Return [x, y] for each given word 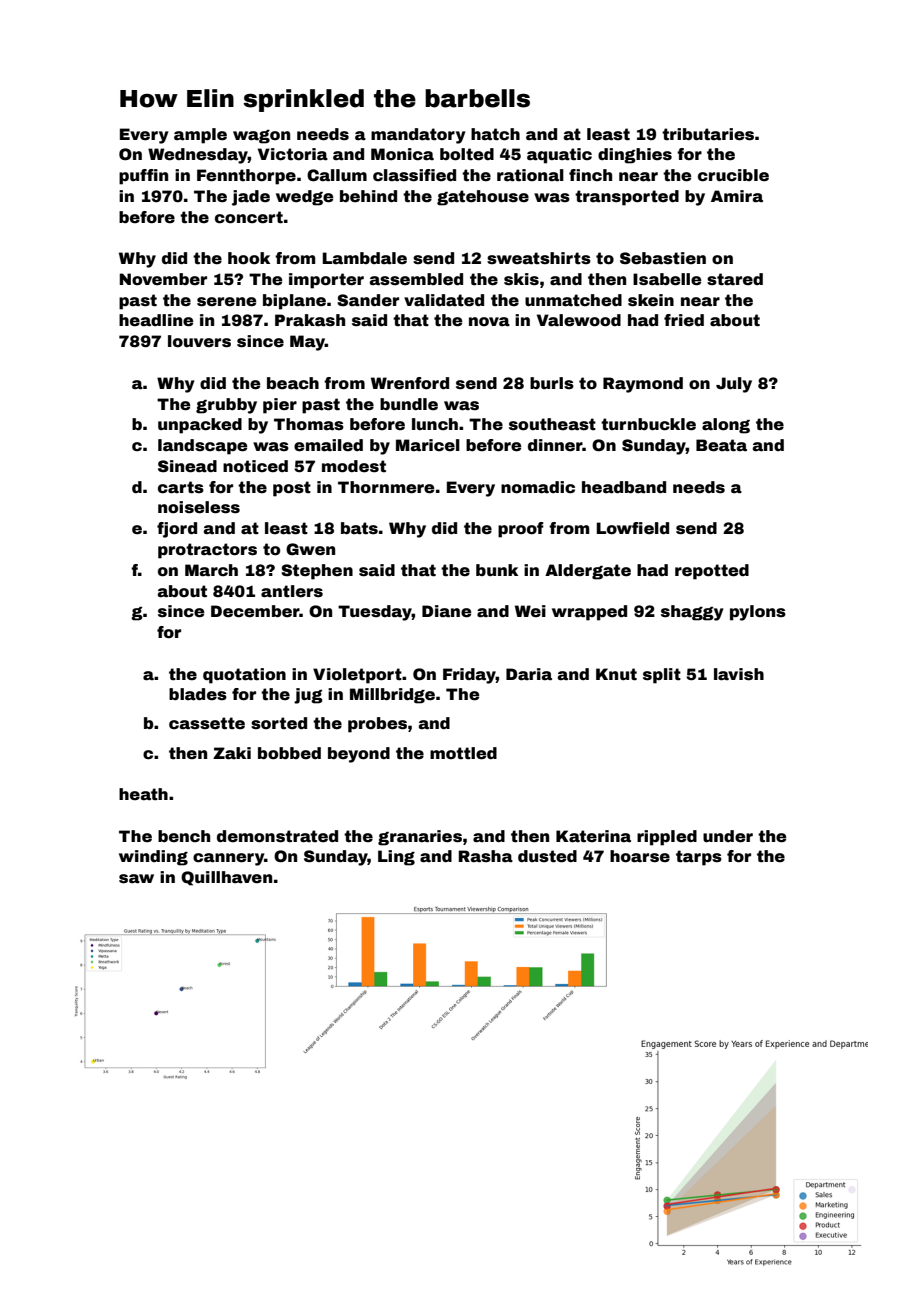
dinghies [635, 156]
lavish [739, 674]
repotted [712, 572]
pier [280, 406]
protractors [207, 551]
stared [735, 279]
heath [143, 794]
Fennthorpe [246, 177]
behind [368, 196]
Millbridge [392, 696]
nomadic [538, 487]
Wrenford [410, 383]
